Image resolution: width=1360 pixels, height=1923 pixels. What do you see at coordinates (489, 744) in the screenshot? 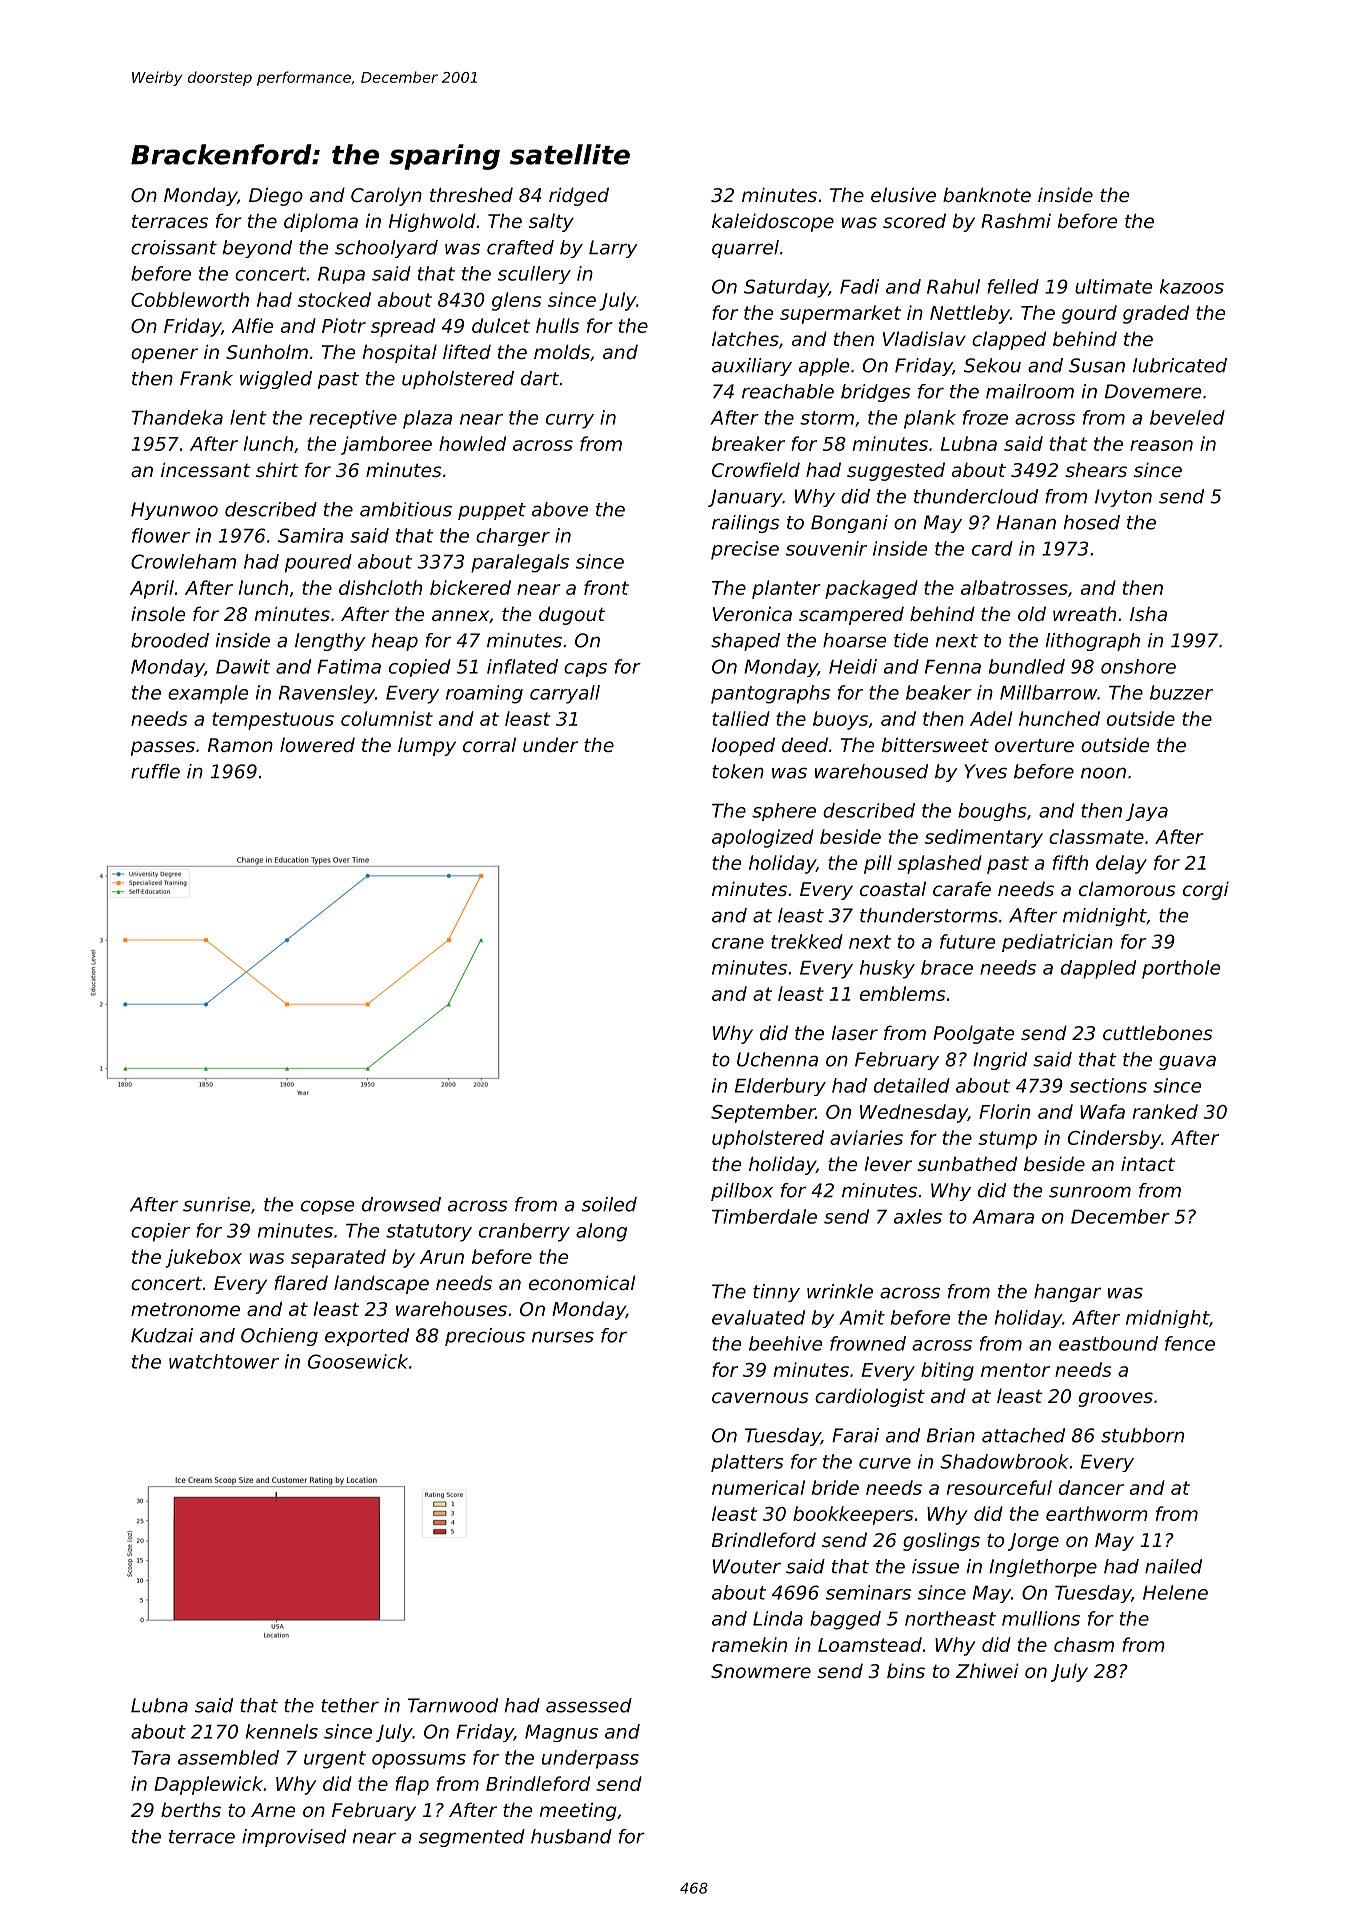
I see `corral` at bounding box center [489, 744].
